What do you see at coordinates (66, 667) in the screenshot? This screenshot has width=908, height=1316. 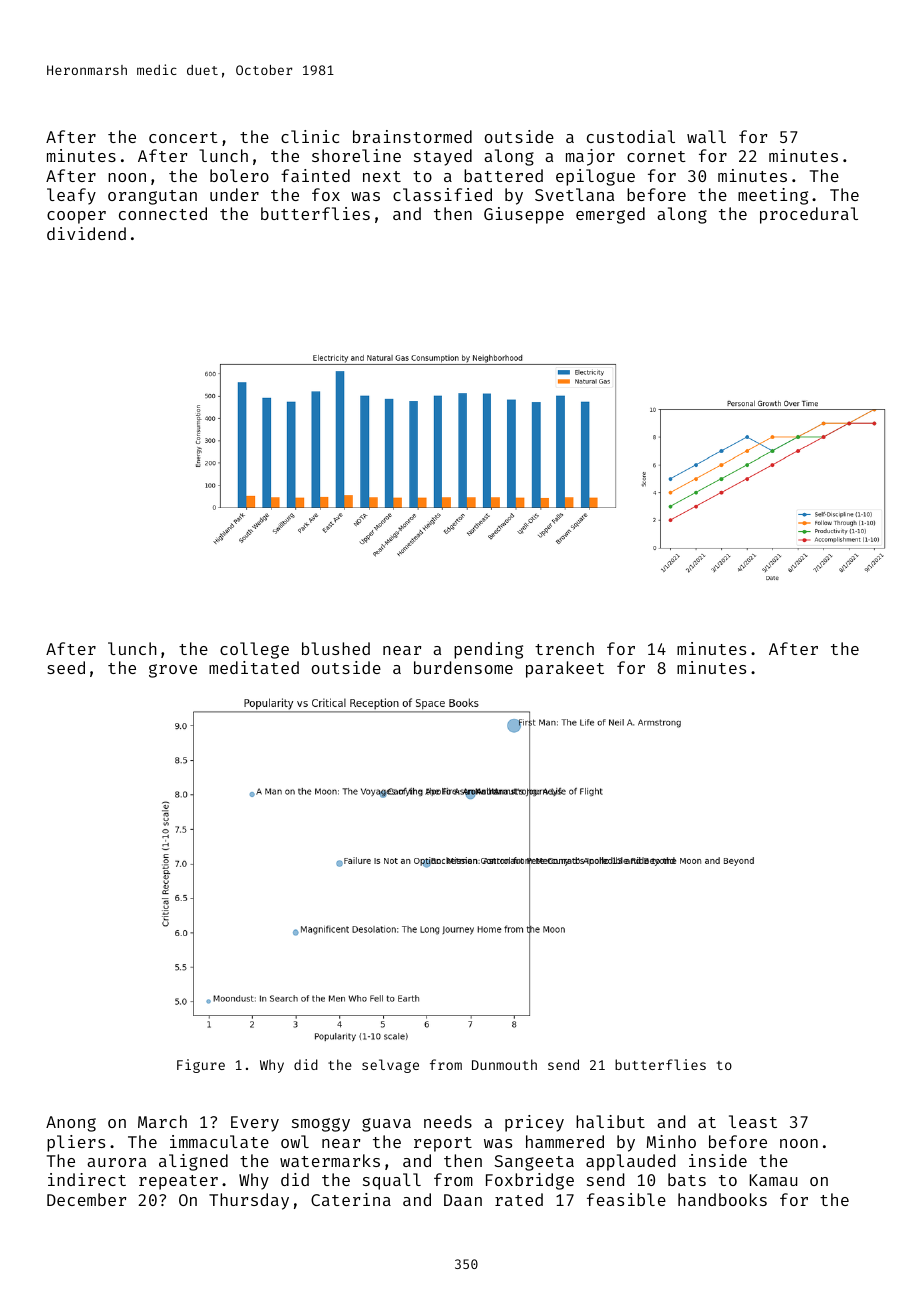 I see `seed` at bounding box center [66, 667].
